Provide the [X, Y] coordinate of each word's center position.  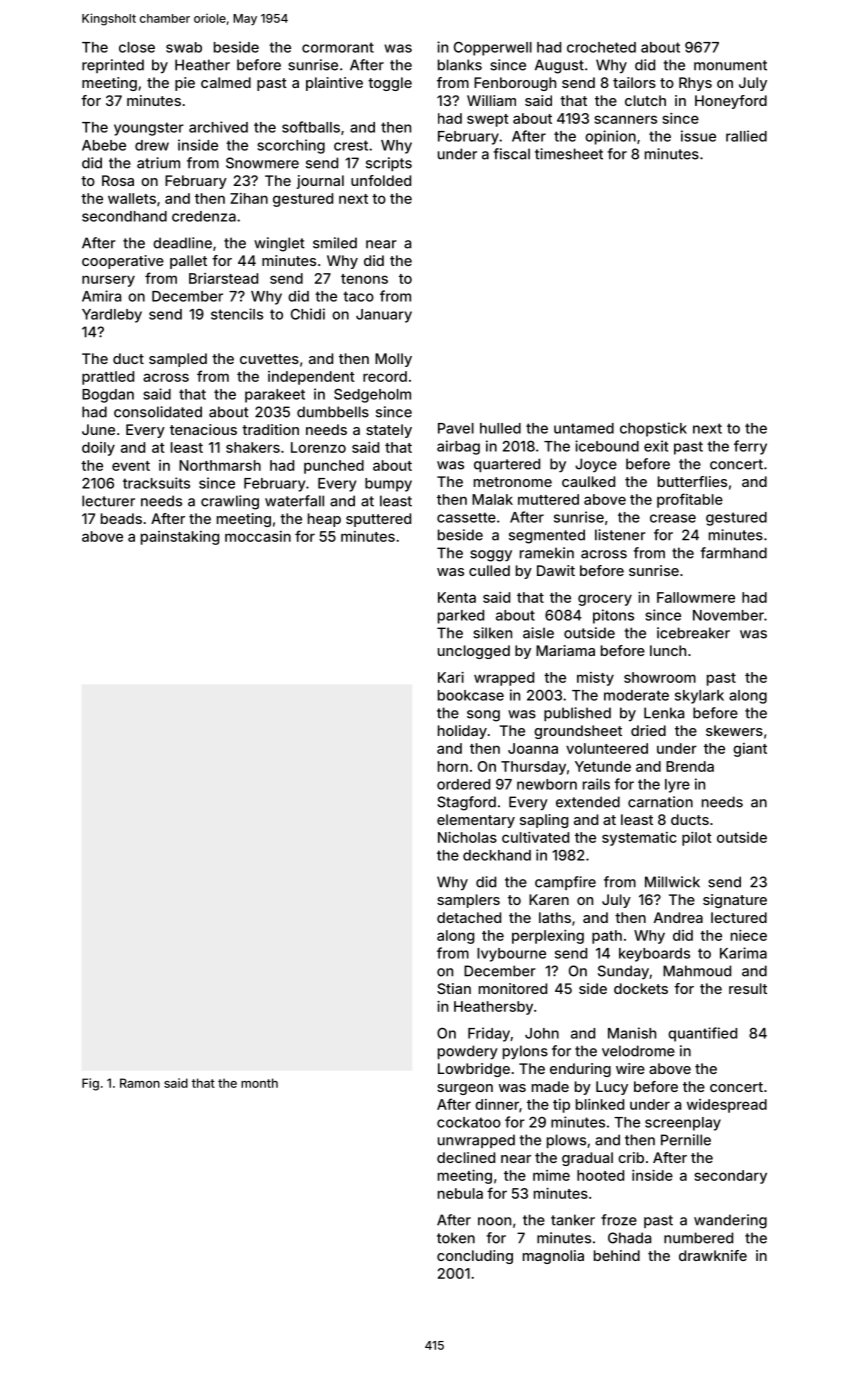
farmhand [733, 553]
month [259, 1083]
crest [351, 145]
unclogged [474, 652]
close [137, 47]
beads [121, 518]
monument [730, 65]
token [456, 1238]
